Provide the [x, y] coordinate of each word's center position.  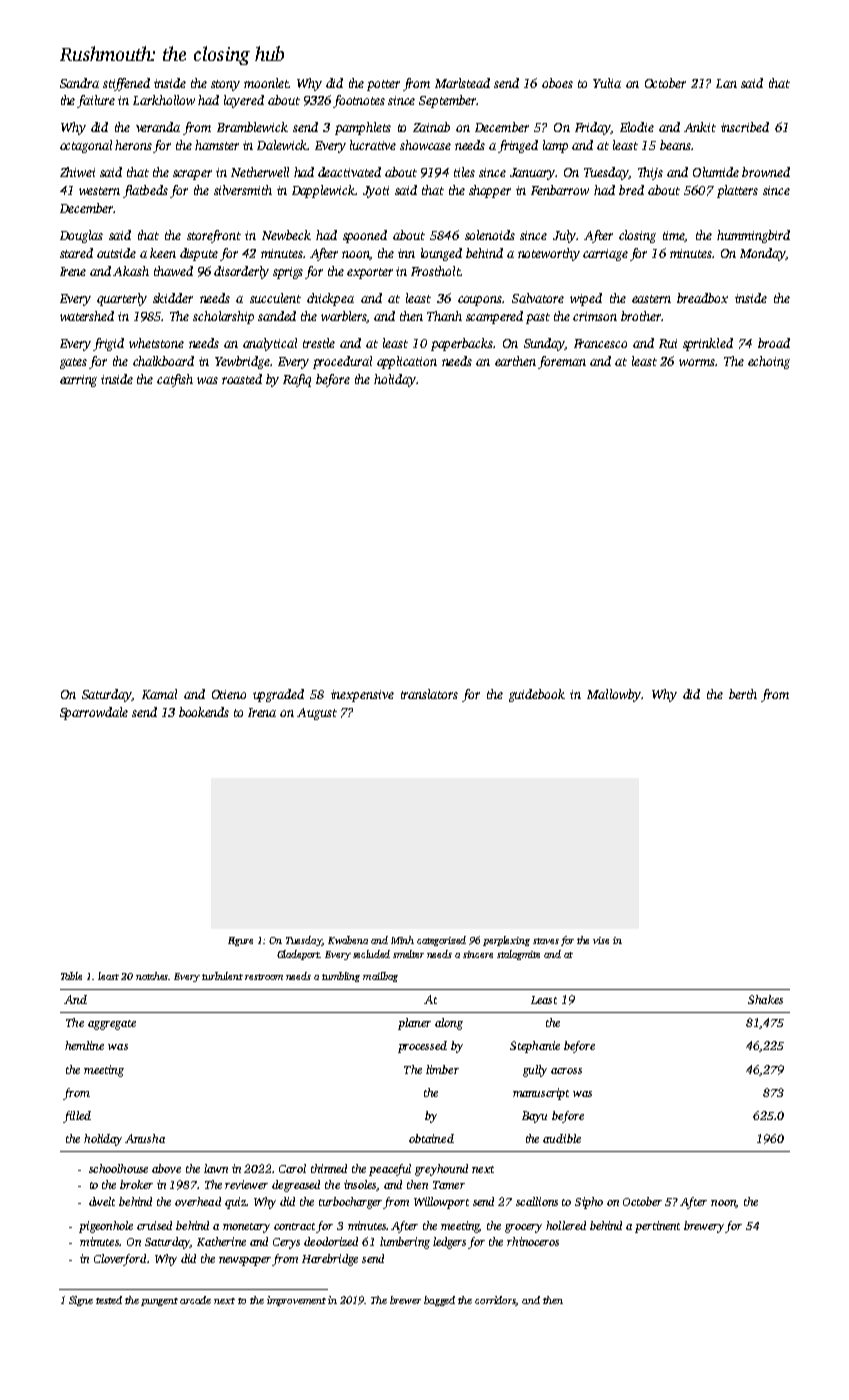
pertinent [657, 1227]
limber [442, 1069]
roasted [242, 379]
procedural [342, 362]
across [566, 1071]
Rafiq [297, 380]
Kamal [159, 694]
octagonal [86, 146]
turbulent [222, 976]
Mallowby [614, 695]
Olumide [716, 172]
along [449, 1024]
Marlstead [462, 83]
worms [697, 362]
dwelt [102, 1201]
